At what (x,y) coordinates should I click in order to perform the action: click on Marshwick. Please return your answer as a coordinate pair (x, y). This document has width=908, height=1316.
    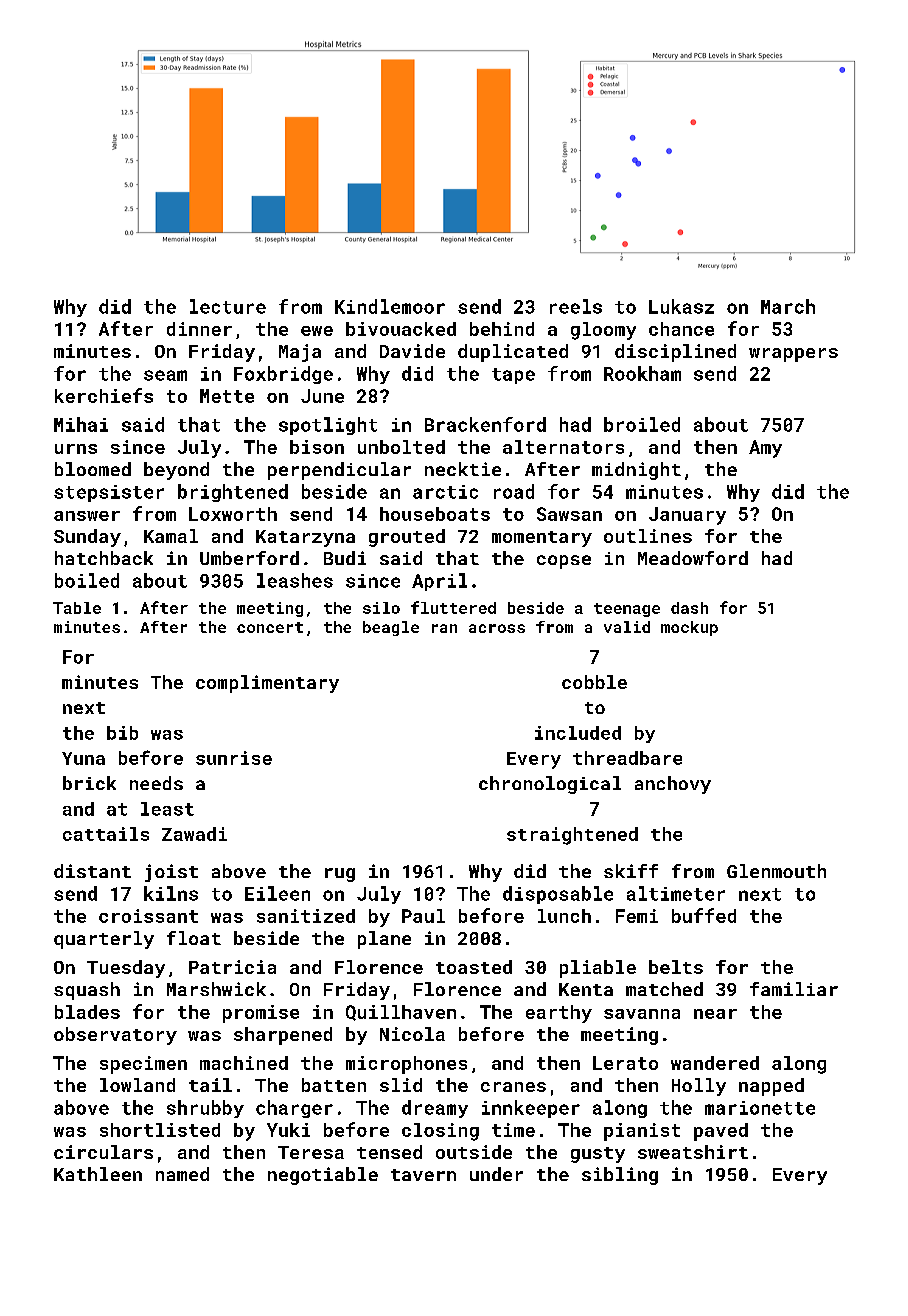
    Looking at the image, I should click on (216, 989).
